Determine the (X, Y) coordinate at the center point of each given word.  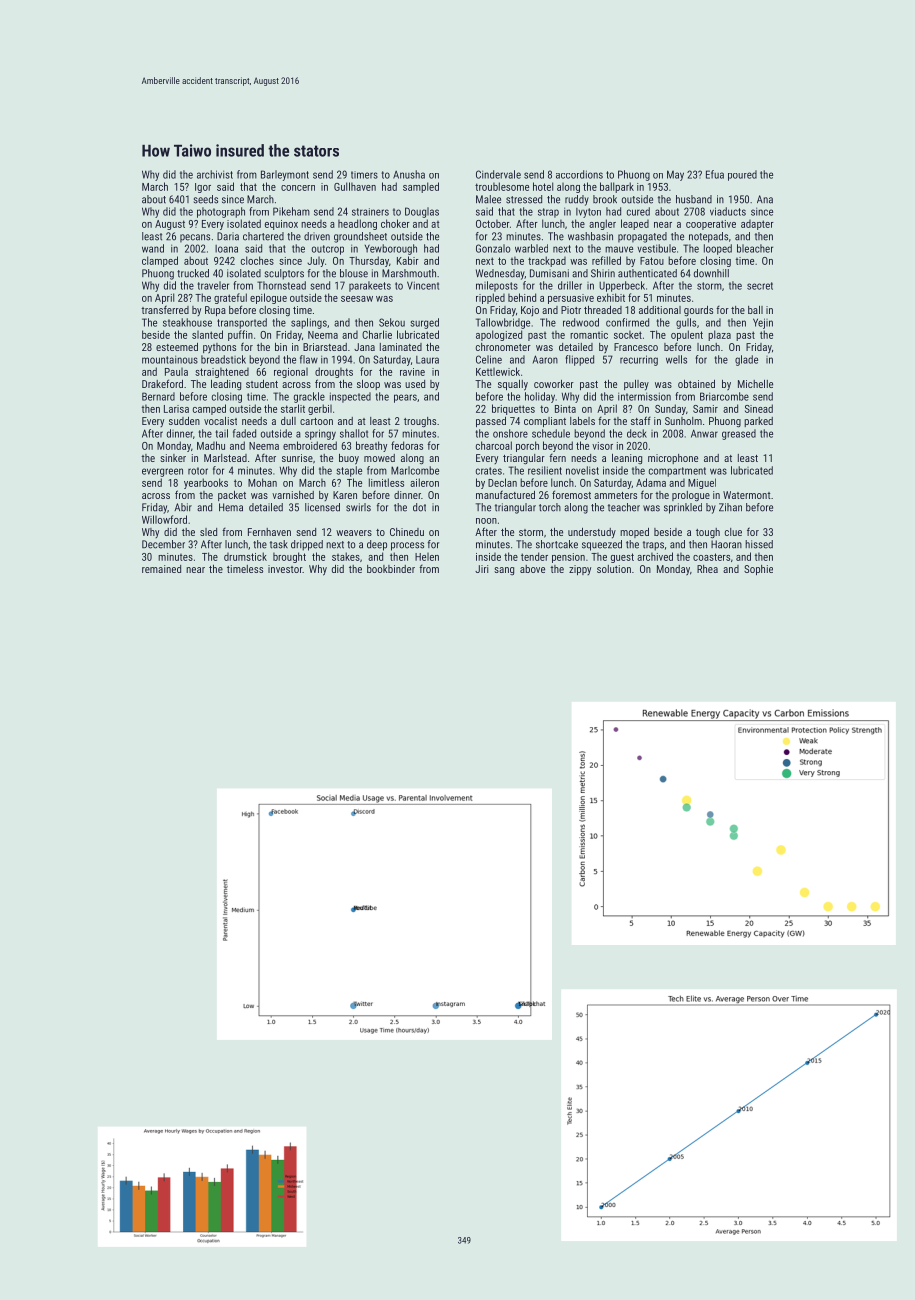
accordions (579, 174)
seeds (206, 199)
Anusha (409, 174)
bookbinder (391, 569)
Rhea (707, 569)
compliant (545, 422)
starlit (293, 408)
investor (285, 569)
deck (637, 433)
